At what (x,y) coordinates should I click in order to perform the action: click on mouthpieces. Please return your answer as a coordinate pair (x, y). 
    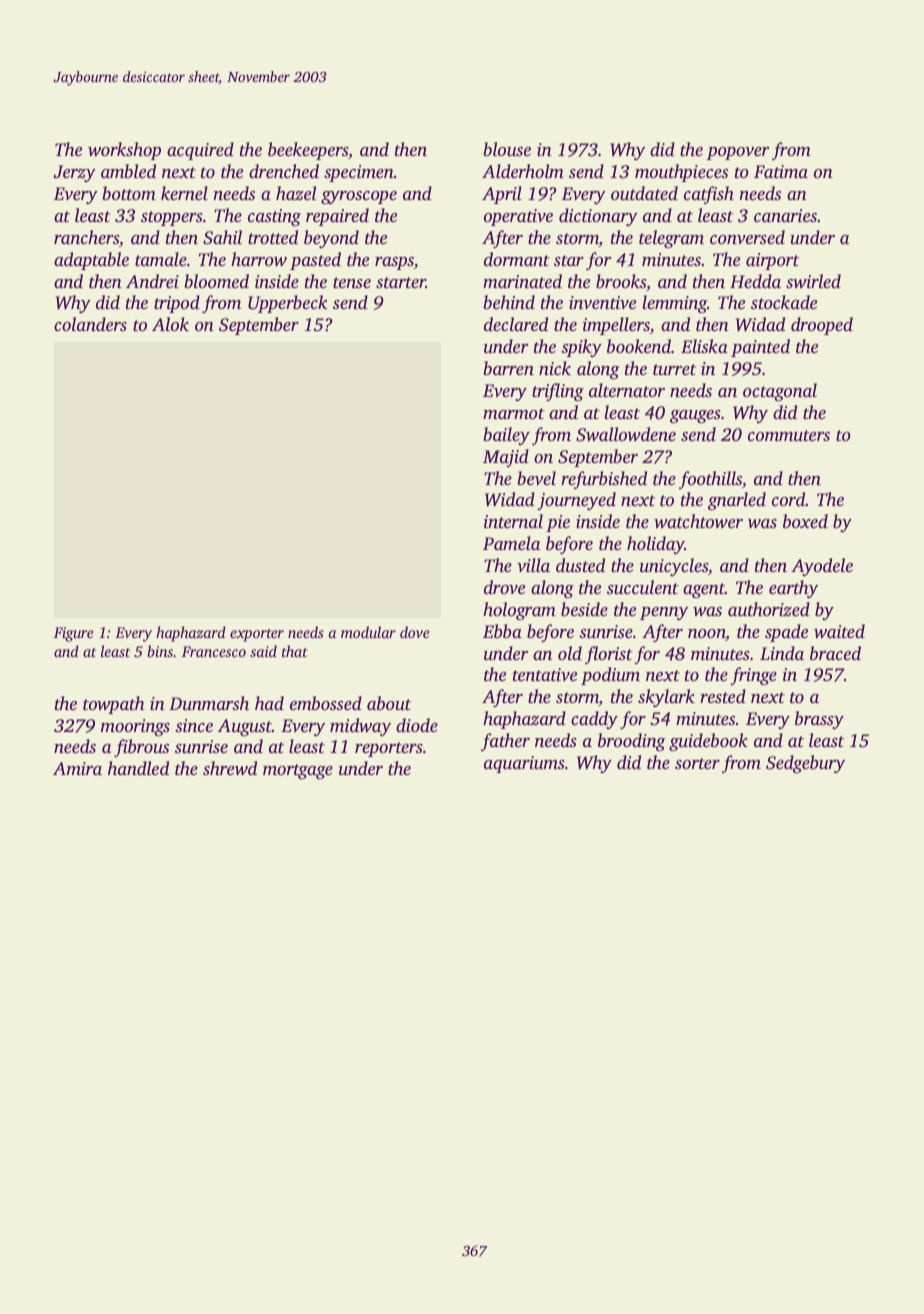
    Looking at the image, I should click on (681, 173).
